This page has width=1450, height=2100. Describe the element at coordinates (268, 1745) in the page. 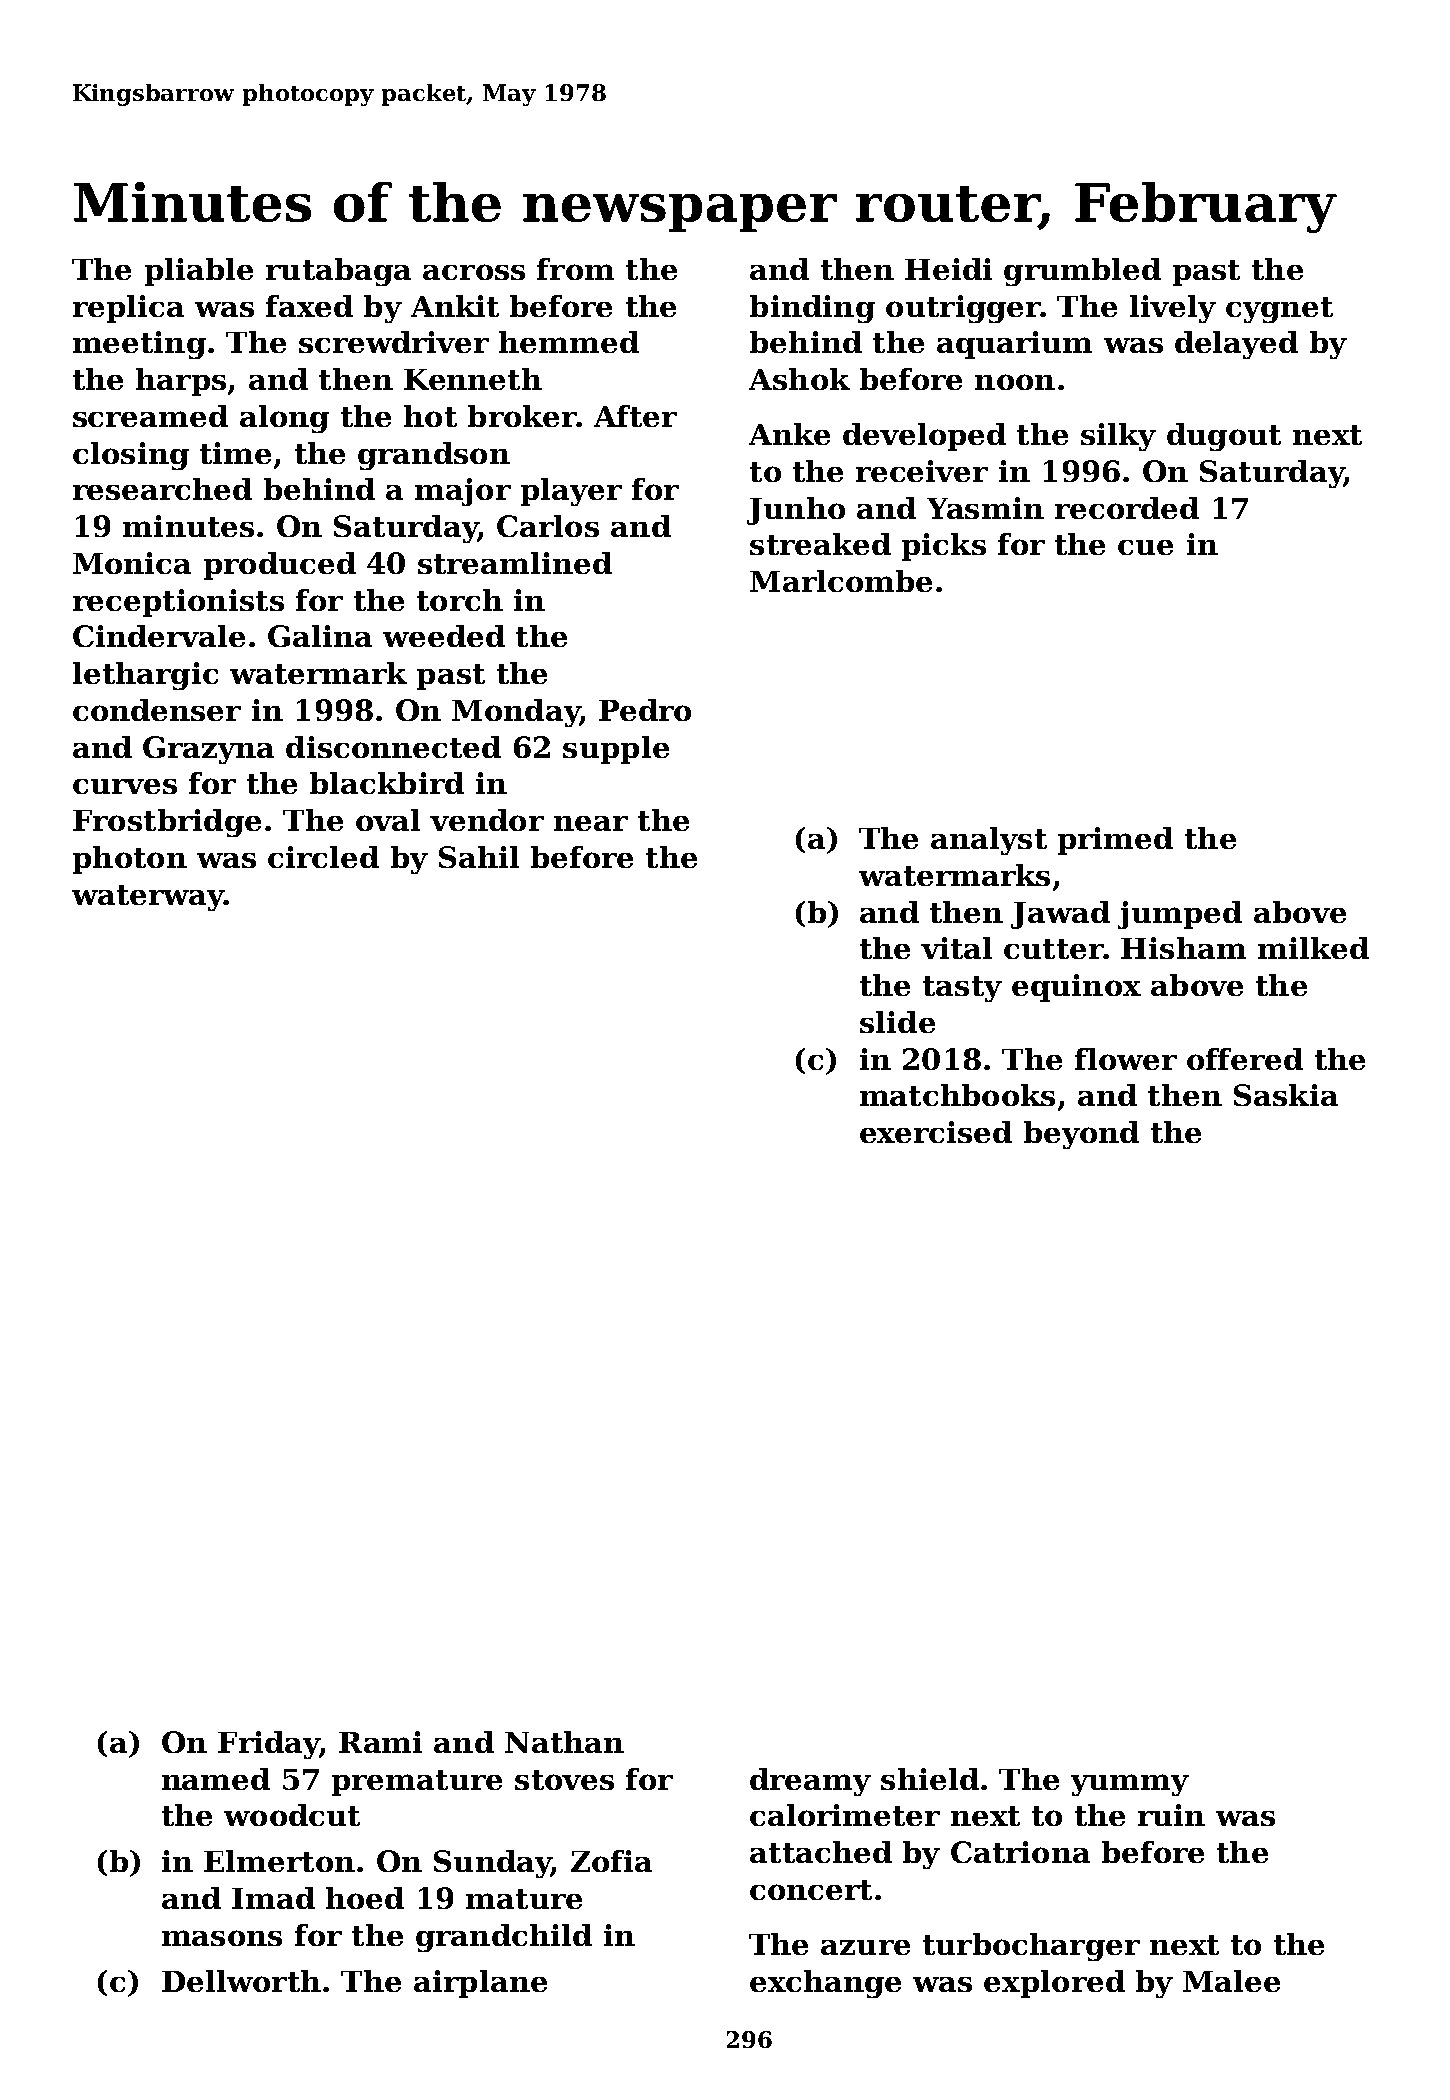

I see `Friday` at that location.
